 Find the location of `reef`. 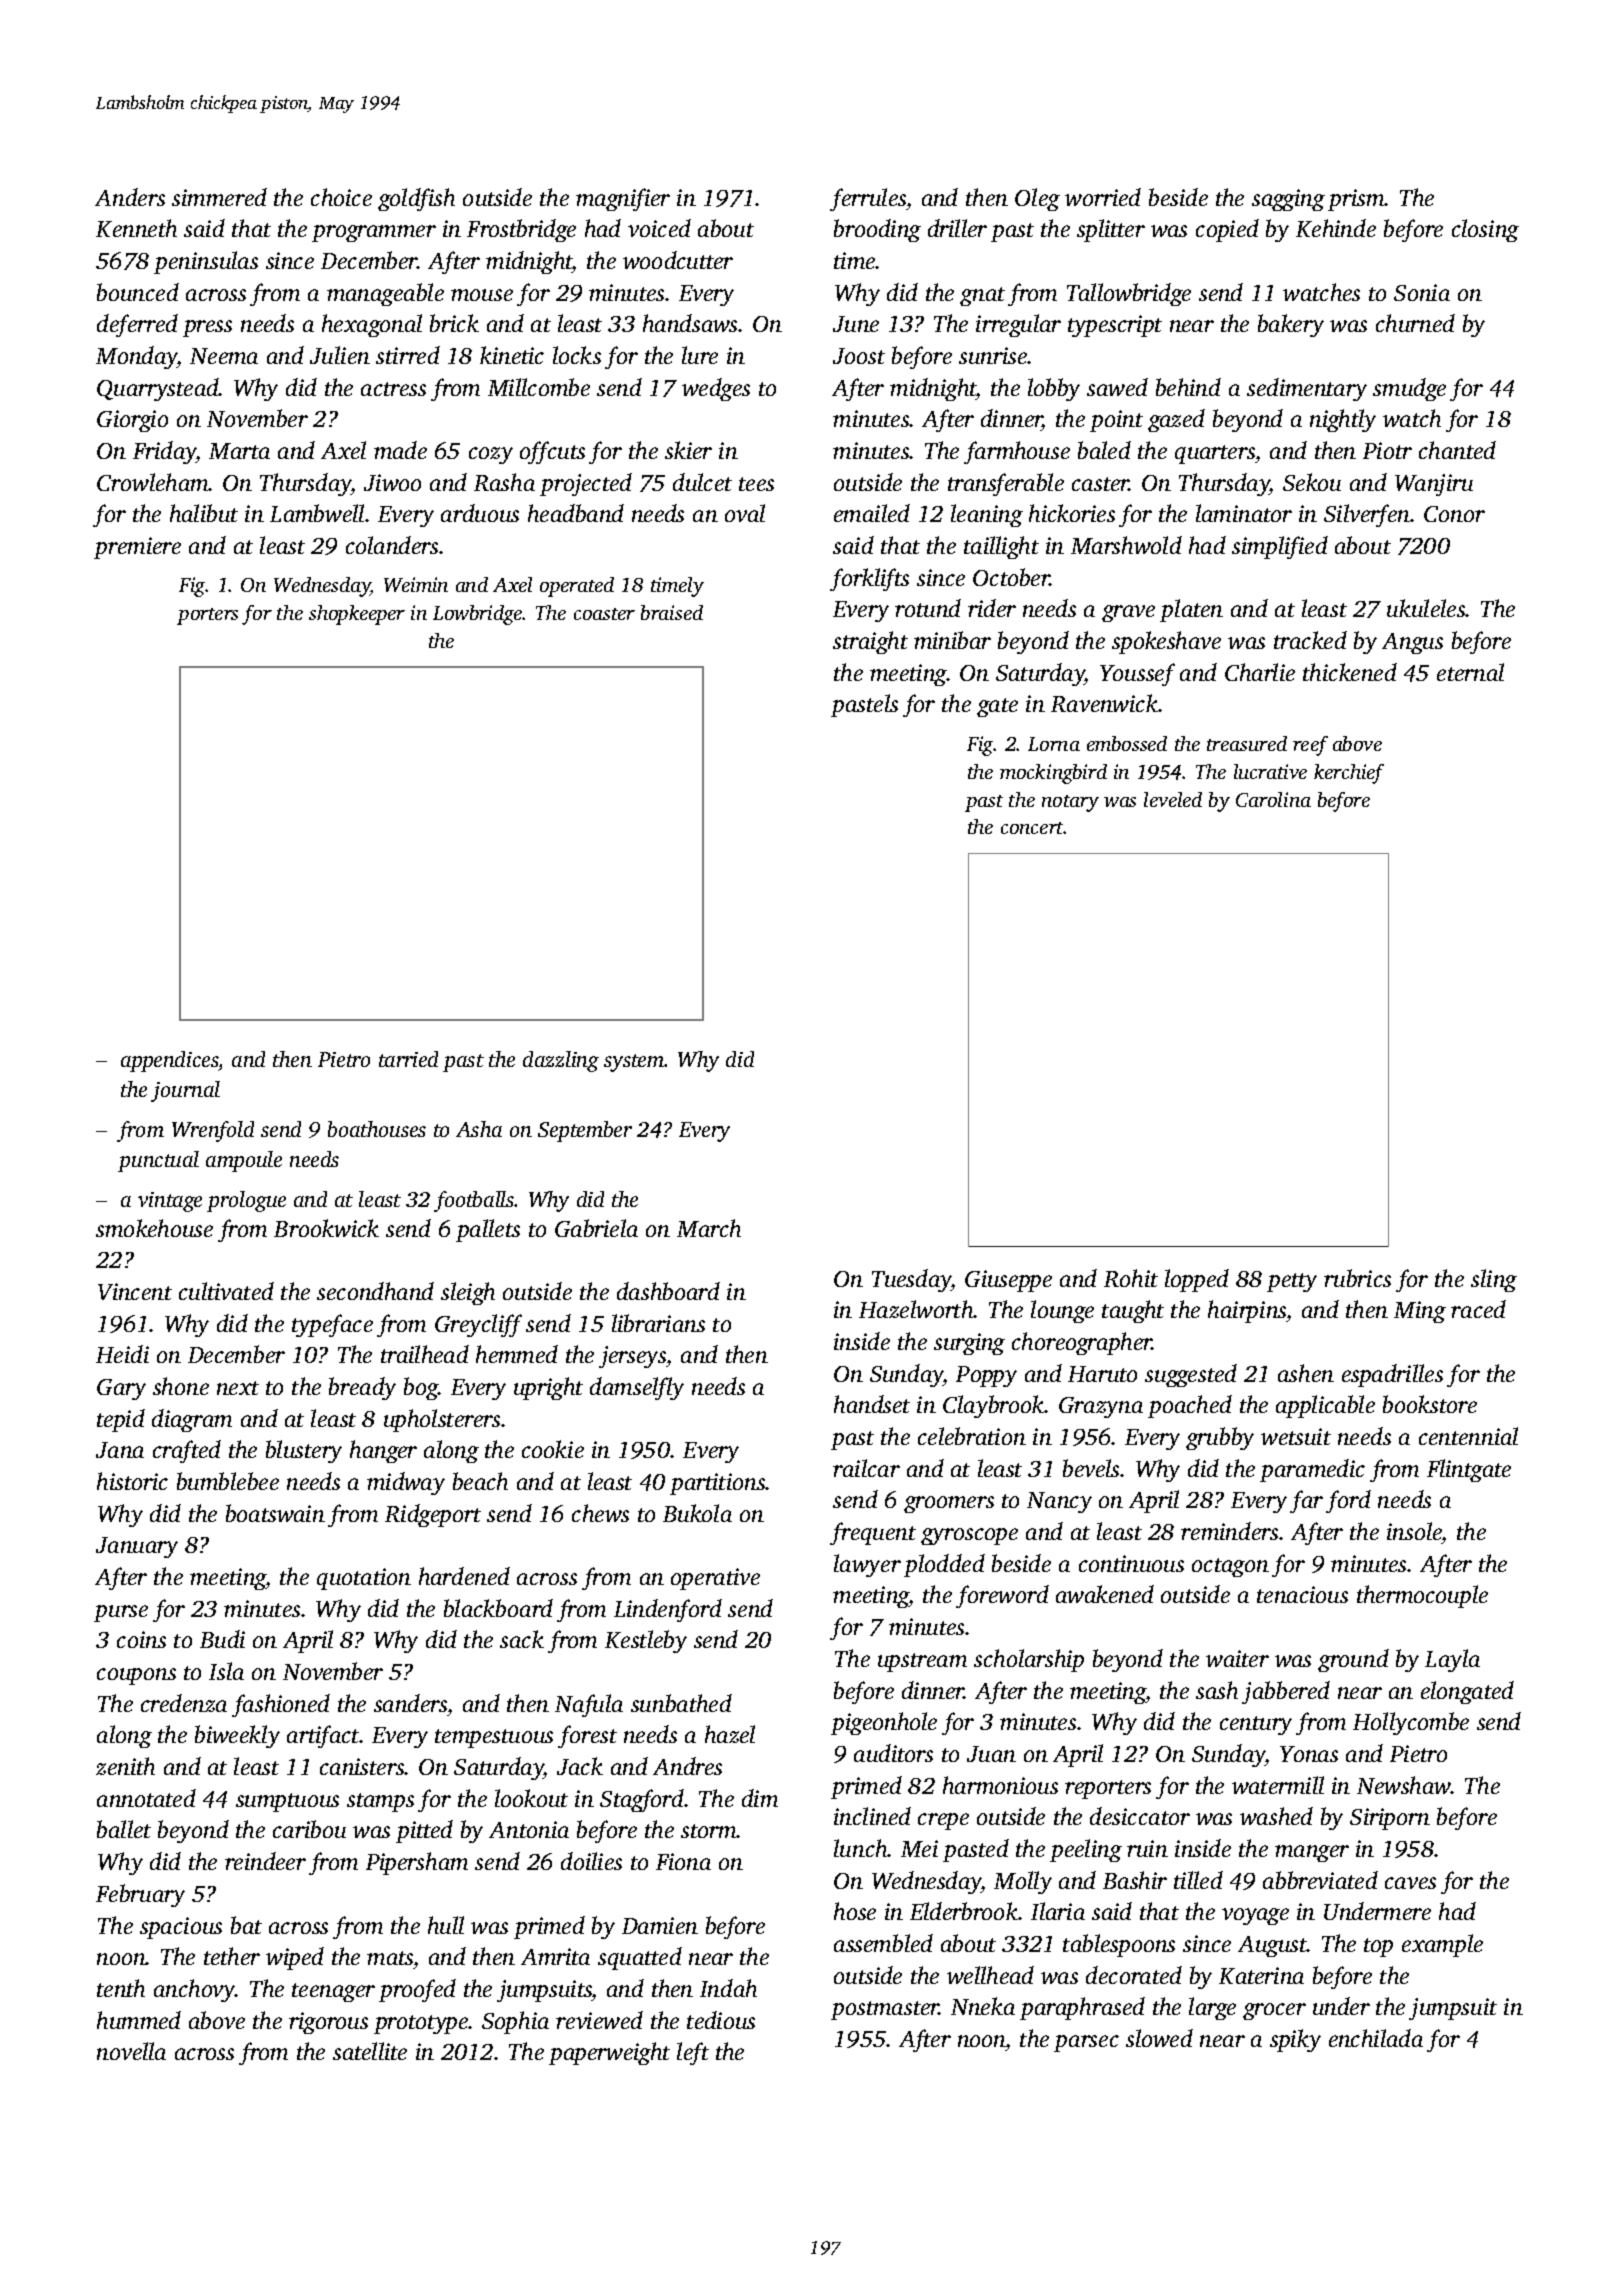

reef is located at coordinates (1310, 746).
